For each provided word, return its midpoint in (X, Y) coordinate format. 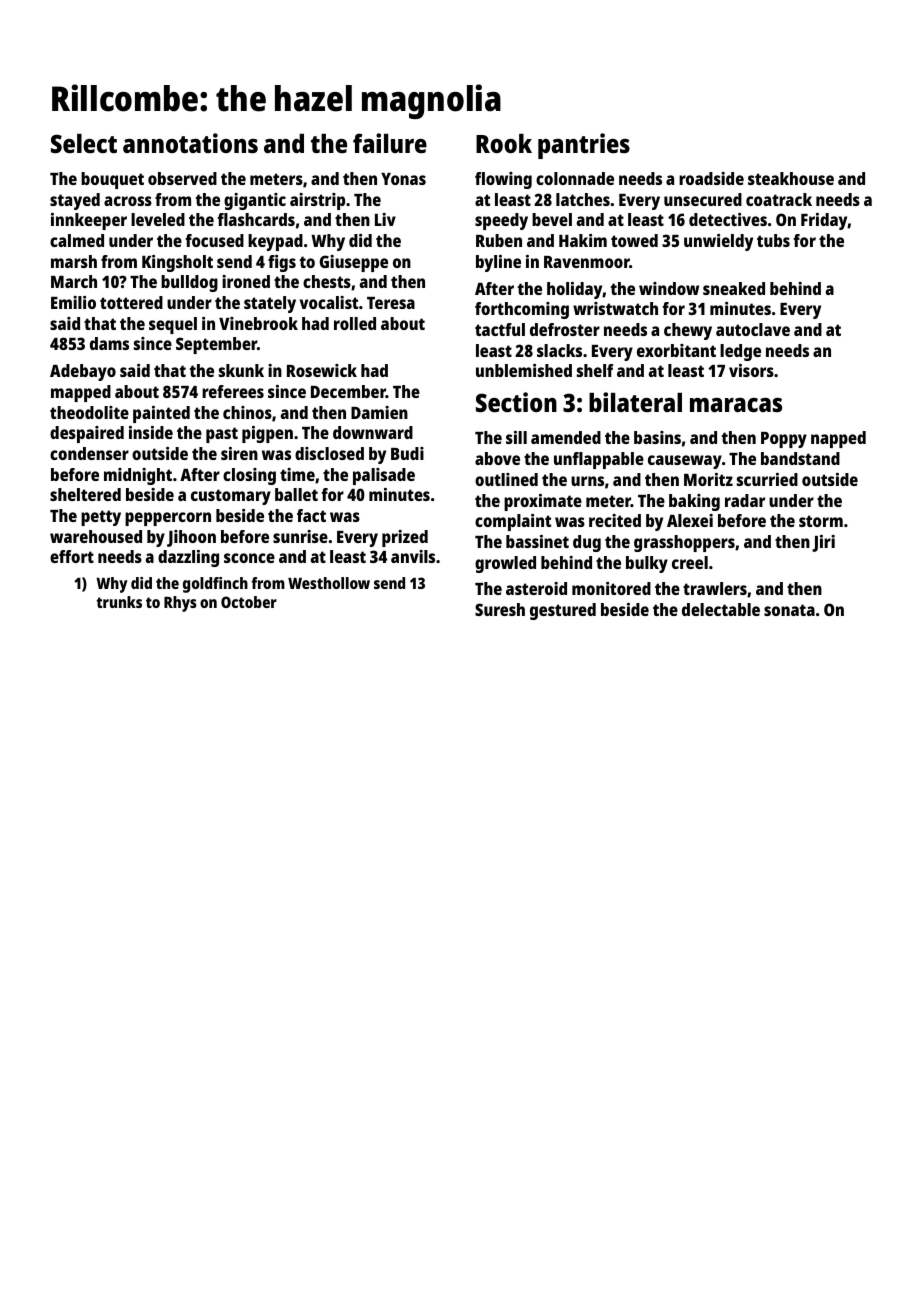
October (249, 602)
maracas (736, 405)
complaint (513, 522)
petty (101, 518)
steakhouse (791, 178)
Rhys (180, 604)
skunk (241, 370)
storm (821, 521)
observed (182, 178)
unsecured (703, 199)
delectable (721, 609)
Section (516, 402)
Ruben (499, 240)
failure (390, 143)
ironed (246, 281)
